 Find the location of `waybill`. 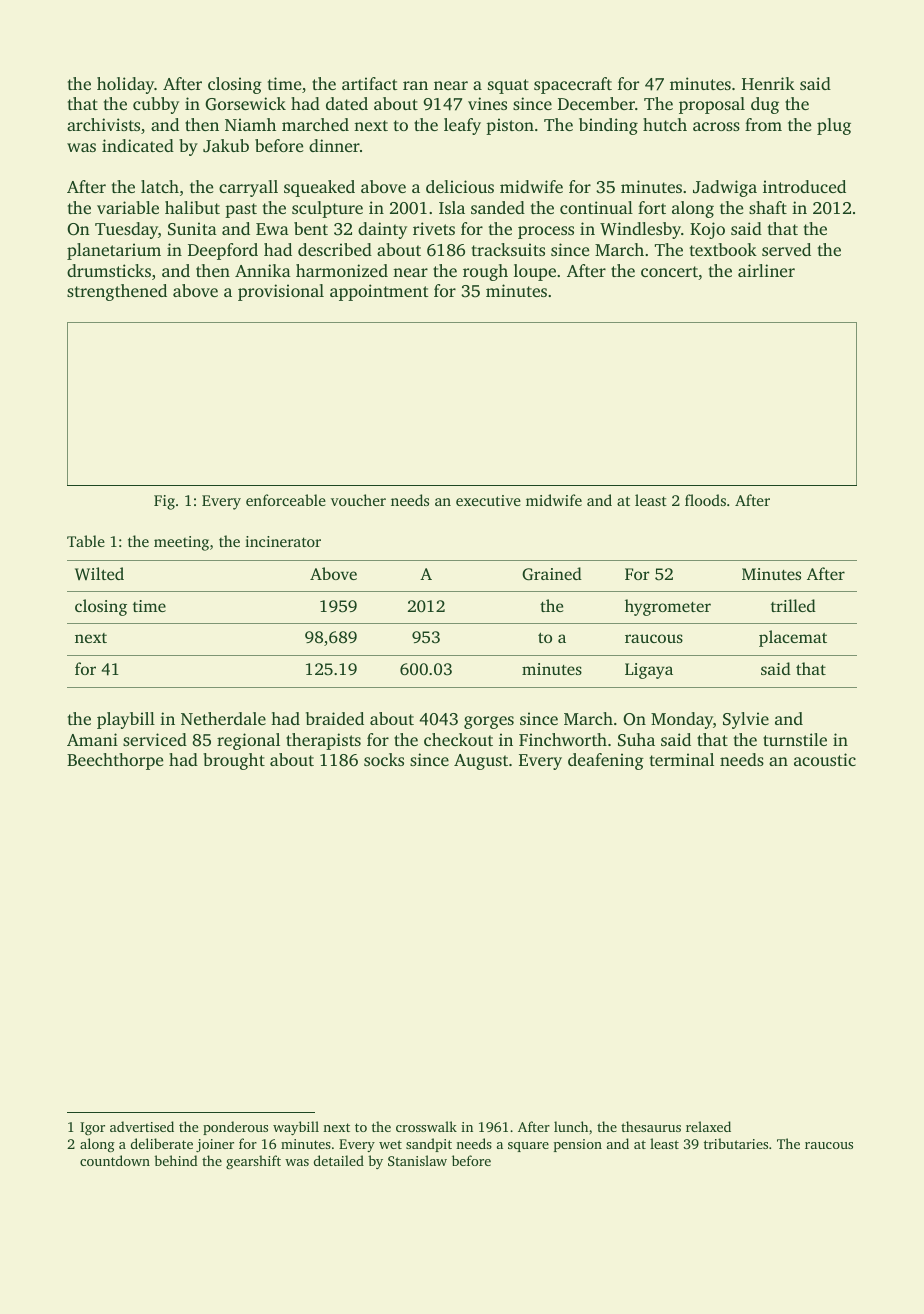

waybill is located at coordinates (296, 1128).
